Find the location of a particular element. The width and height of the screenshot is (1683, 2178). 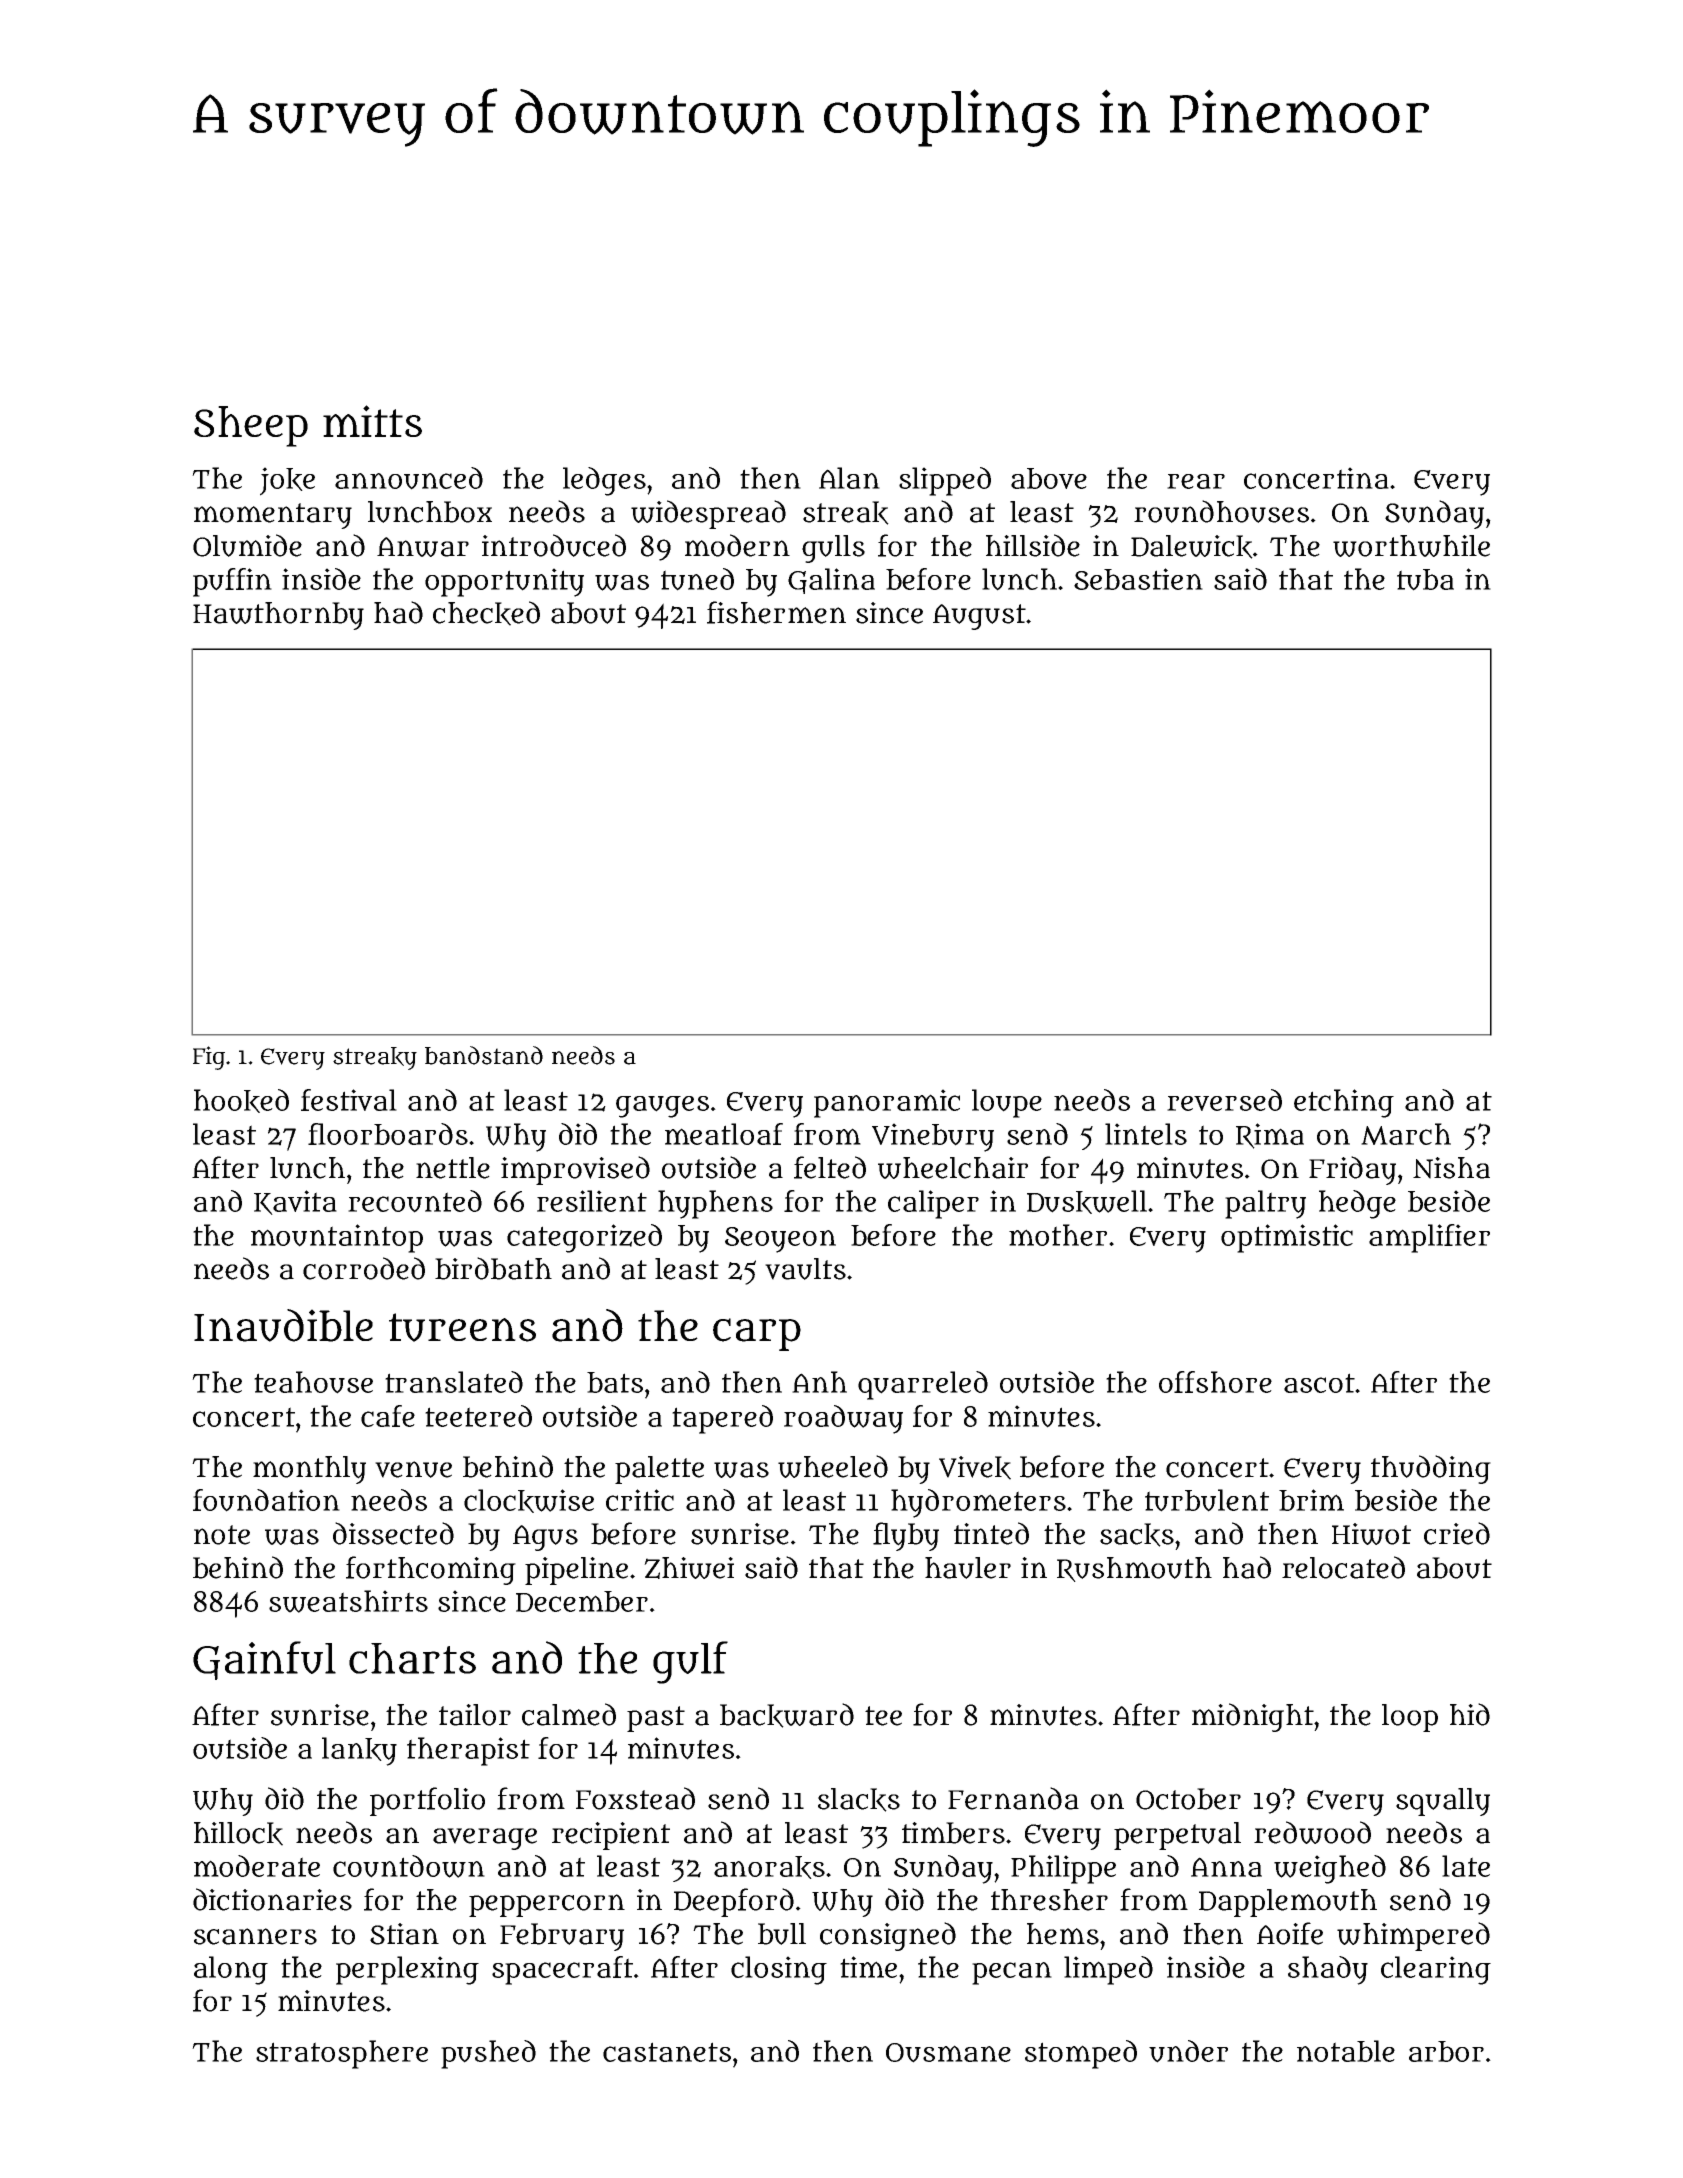

tureens is located at coordinates (462, 1327).
